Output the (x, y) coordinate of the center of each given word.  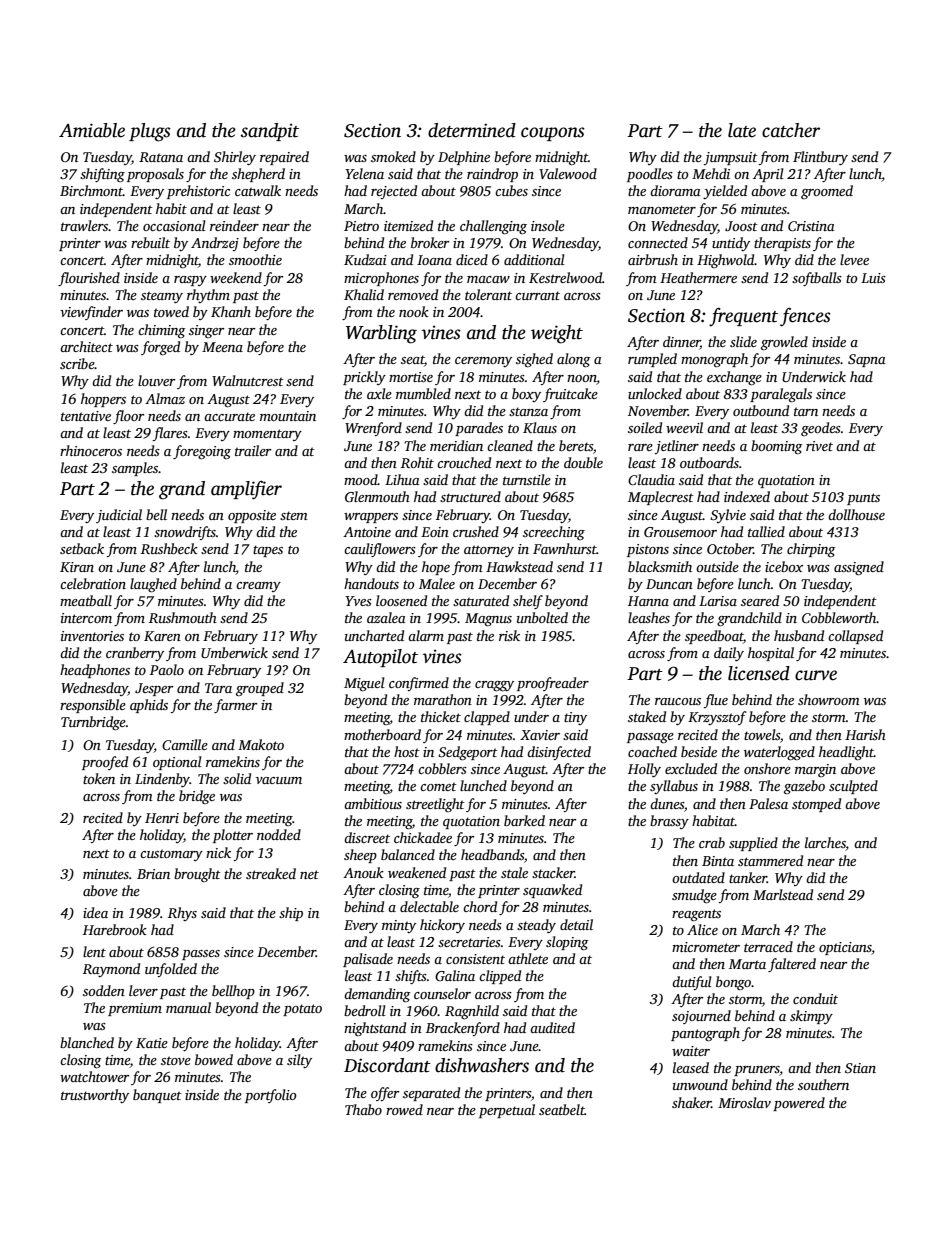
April (768, 175)
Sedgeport (468, 753)
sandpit (270, 132)
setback (82, 548)
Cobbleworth (839, 617)
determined (472, 130)
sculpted (853, 787)
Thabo (363, 1109)
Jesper (154, 689)
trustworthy (95, 1096)
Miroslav (744, 1102)
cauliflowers (380, 550)
